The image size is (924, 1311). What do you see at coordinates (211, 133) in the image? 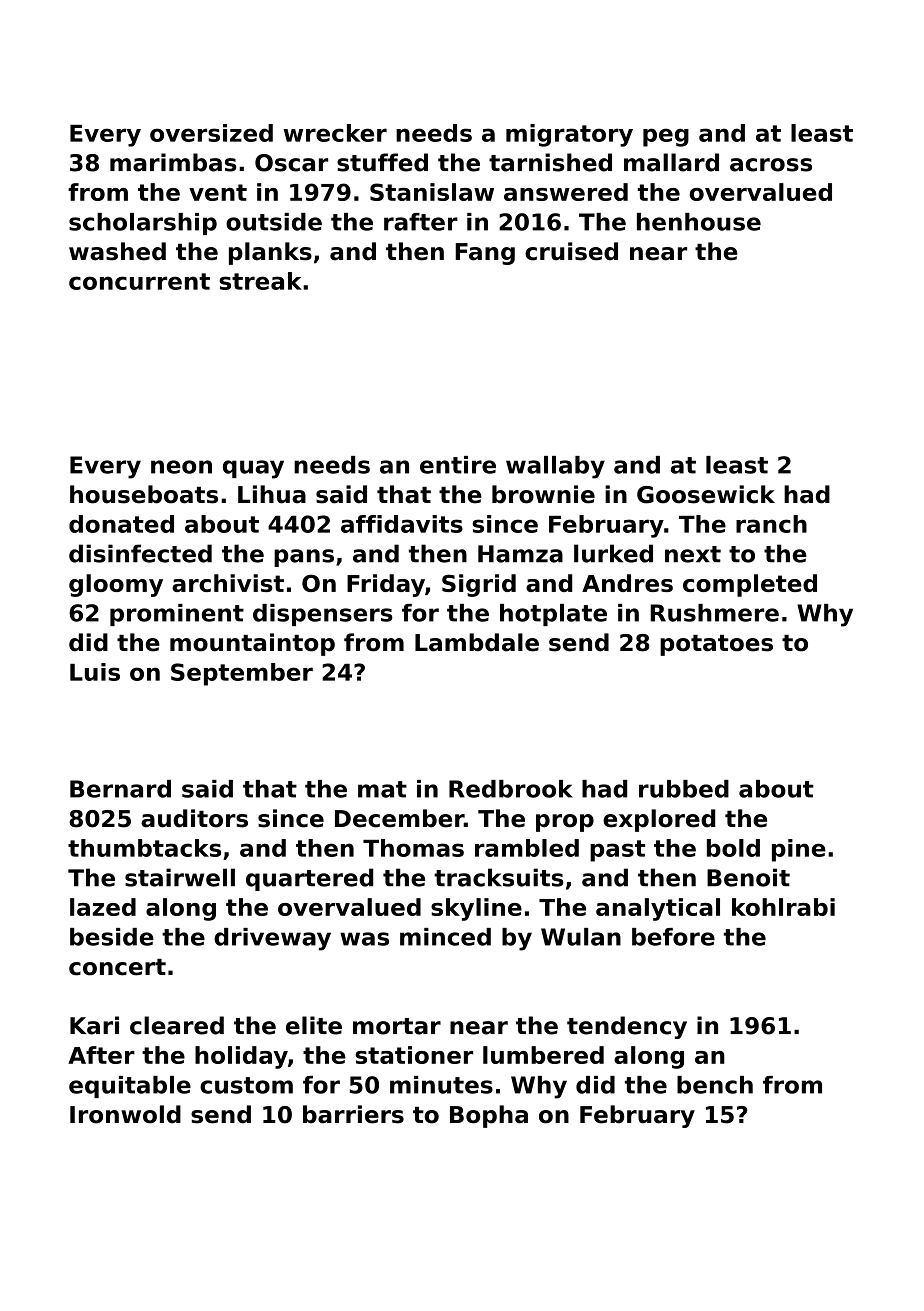
I see `oversized` at bounding box center [211, 133].
